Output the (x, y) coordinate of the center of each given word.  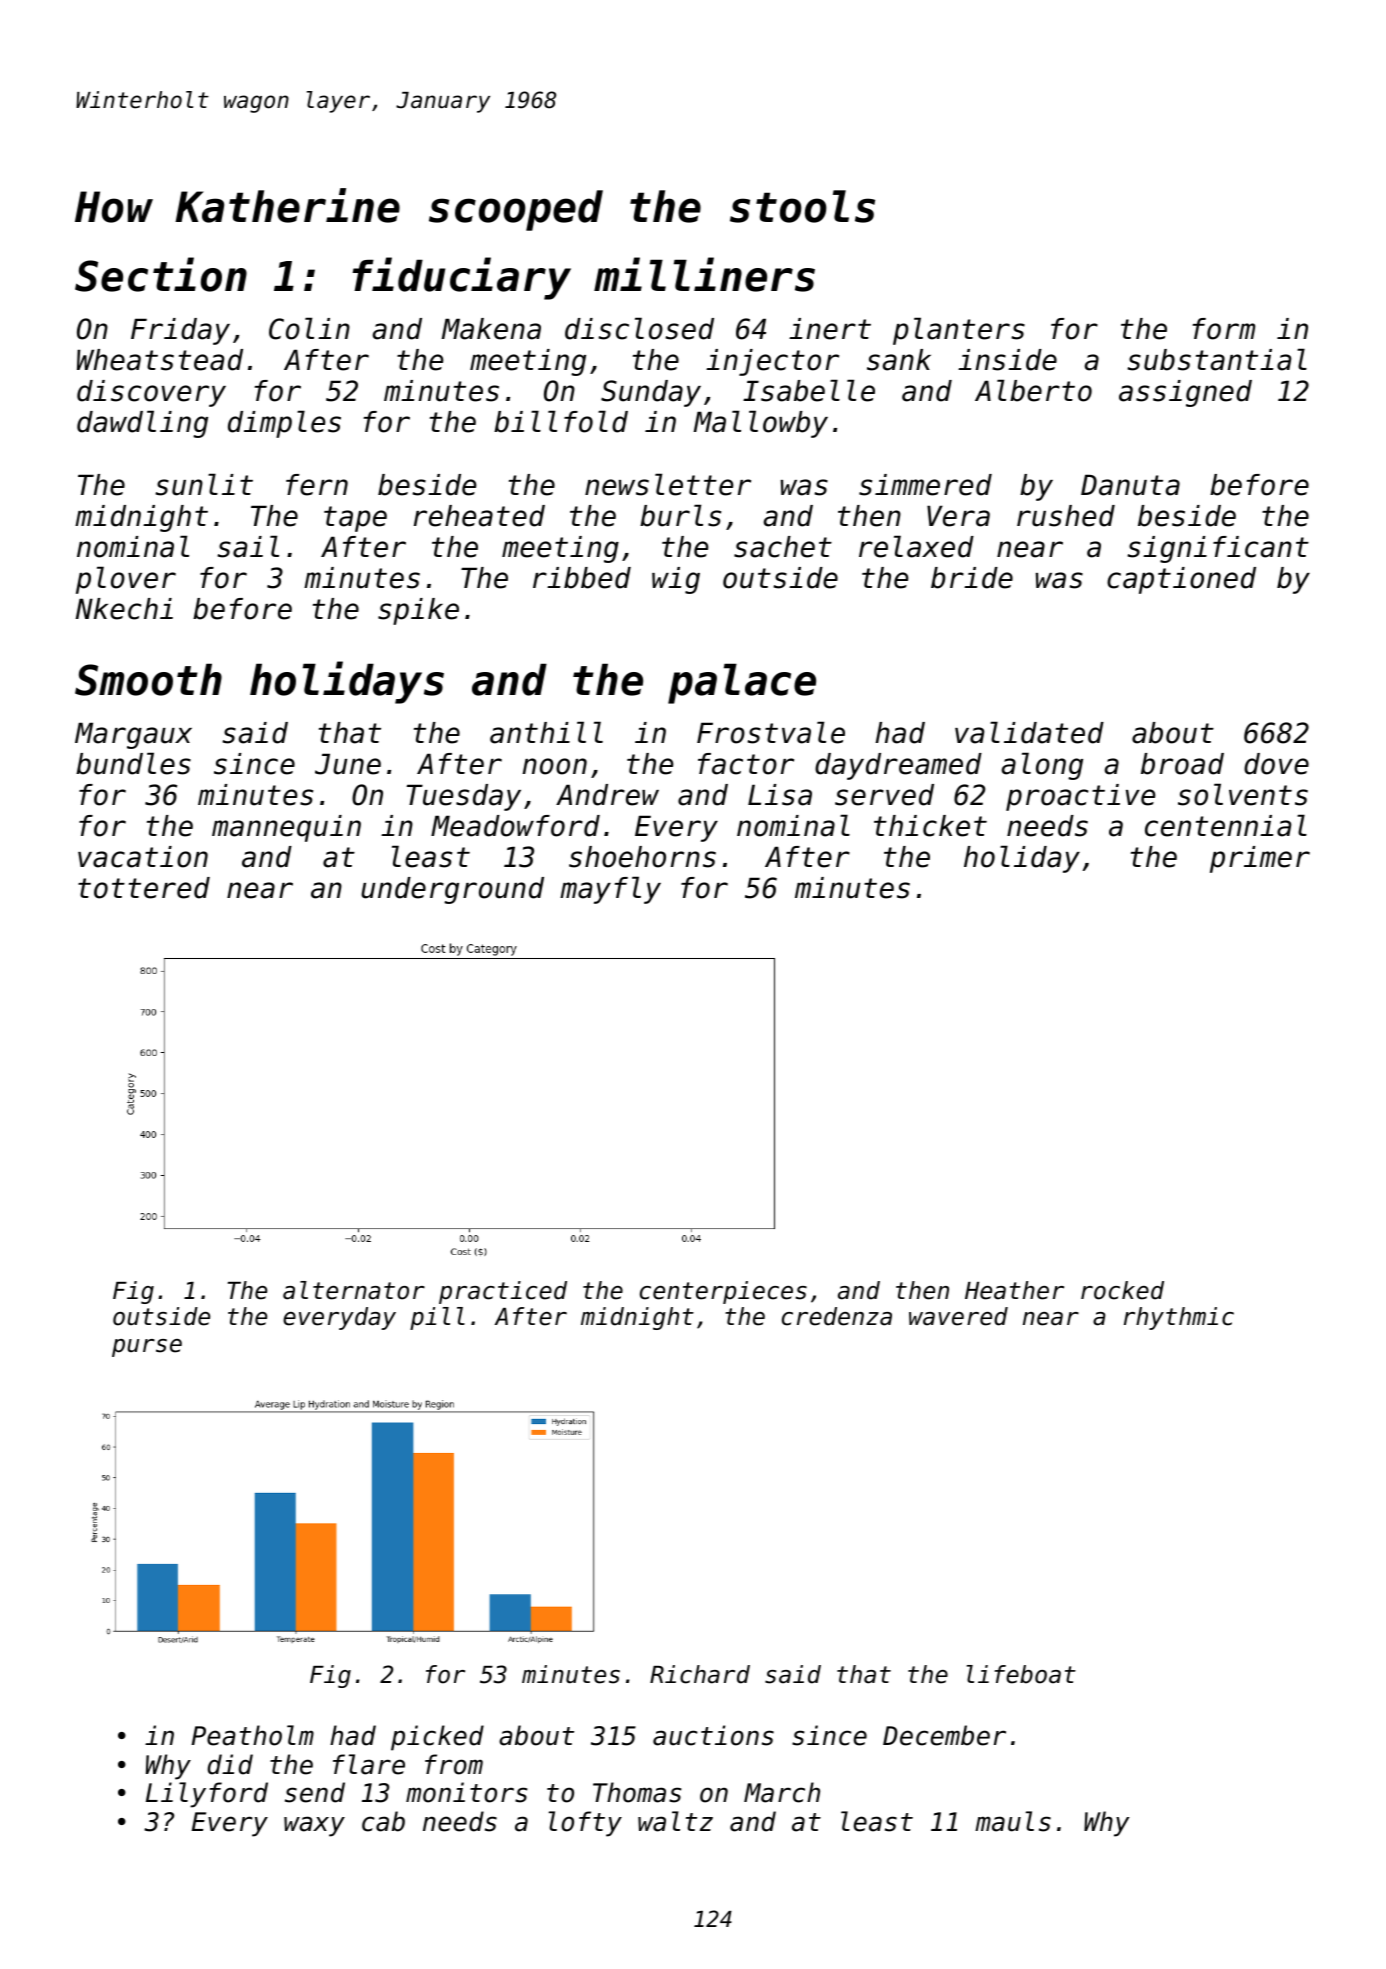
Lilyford (207, 1795)
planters (959, 331)
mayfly (610, 890)
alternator (354, 1290)
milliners (704, 274)
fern (317, 485)
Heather (1014, 1290)
